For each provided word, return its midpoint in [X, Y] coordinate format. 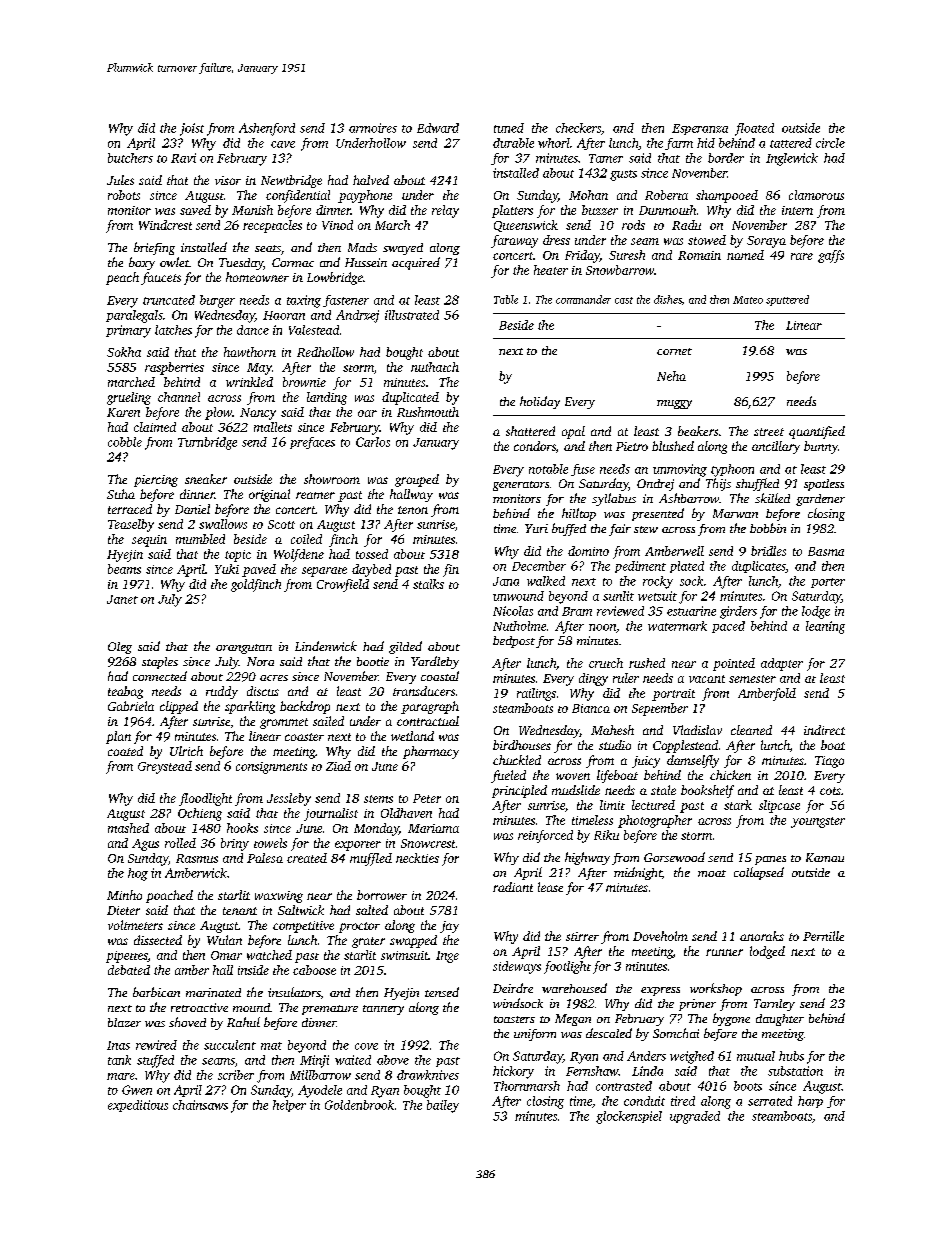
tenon [413, 510]
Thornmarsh [527, 1086]
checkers [578, 128]
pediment [640, 567]
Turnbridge [207, 443]
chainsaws [200, 1105]
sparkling [250, 707]
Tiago [829, 762]
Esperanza [700, 129]
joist [192, 129]
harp [810, 1102]
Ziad [338, 766]
